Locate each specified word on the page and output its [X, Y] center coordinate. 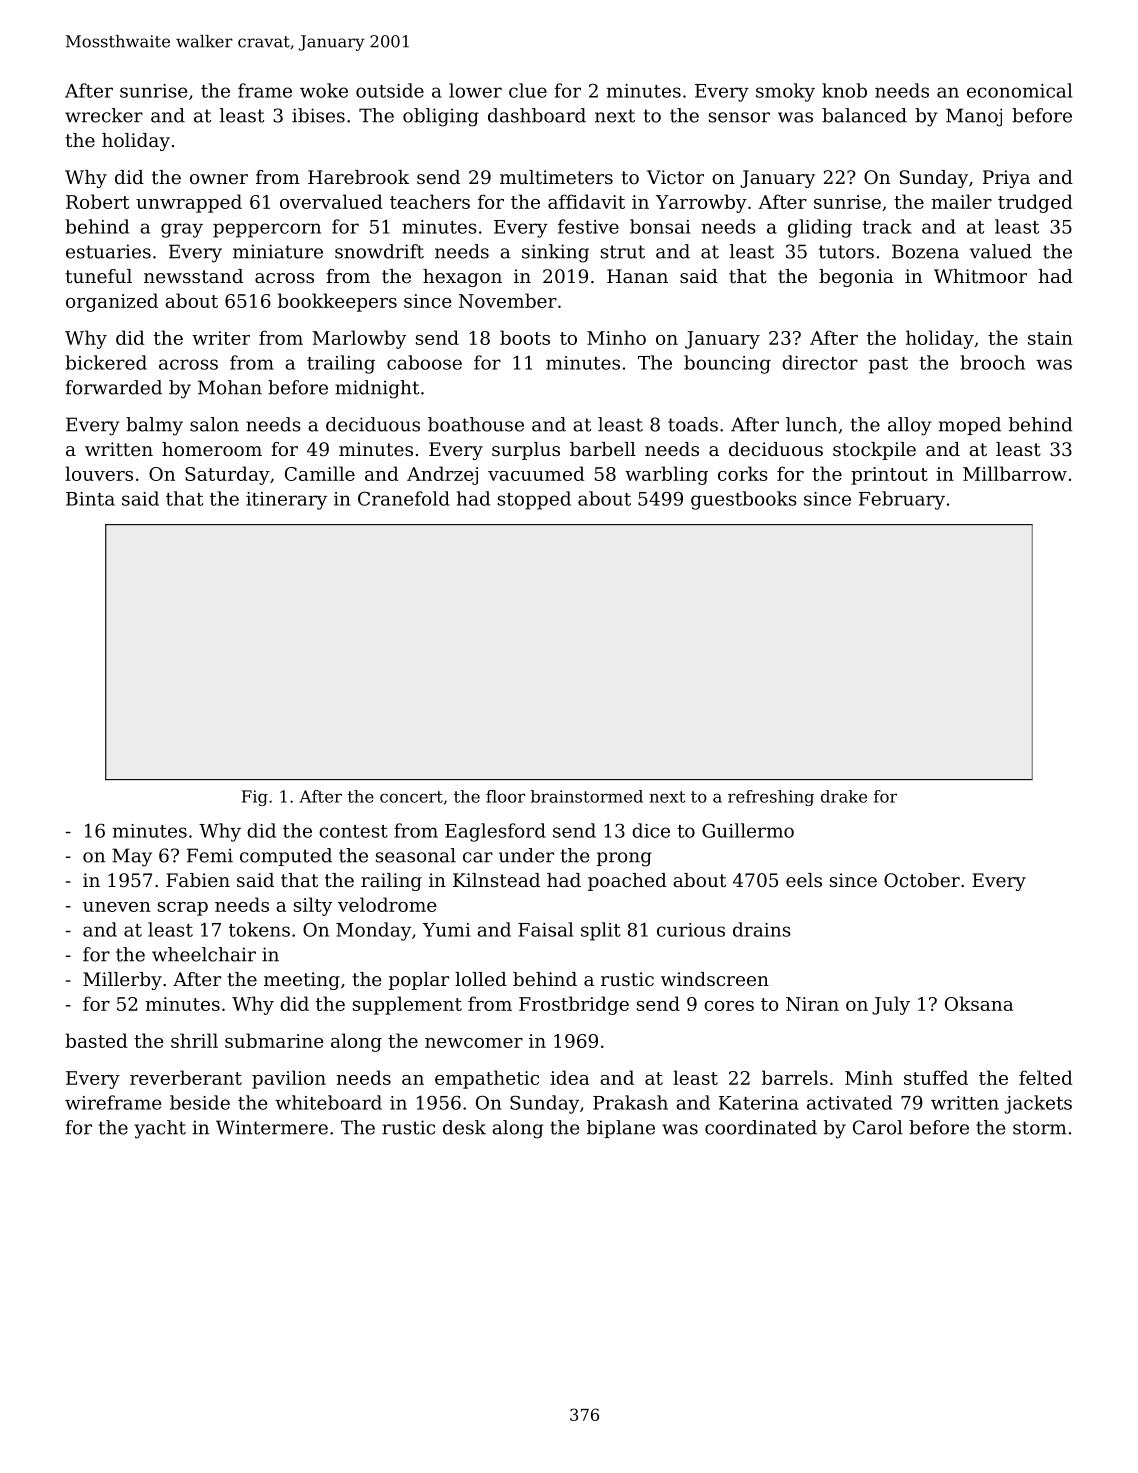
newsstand [193, 276]
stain [1050, 338]
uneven [117, 907]
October [922, 880]
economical [1019, 90]
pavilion [289, 1079]
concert [411, 797]
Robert [97, 201]
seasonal [416, 855]
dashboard [537, 115]
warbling [666, 475]
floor [505, 796]
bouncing [727, 364]
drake [844, 796]
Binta [90, 499]
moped [970, 426]
